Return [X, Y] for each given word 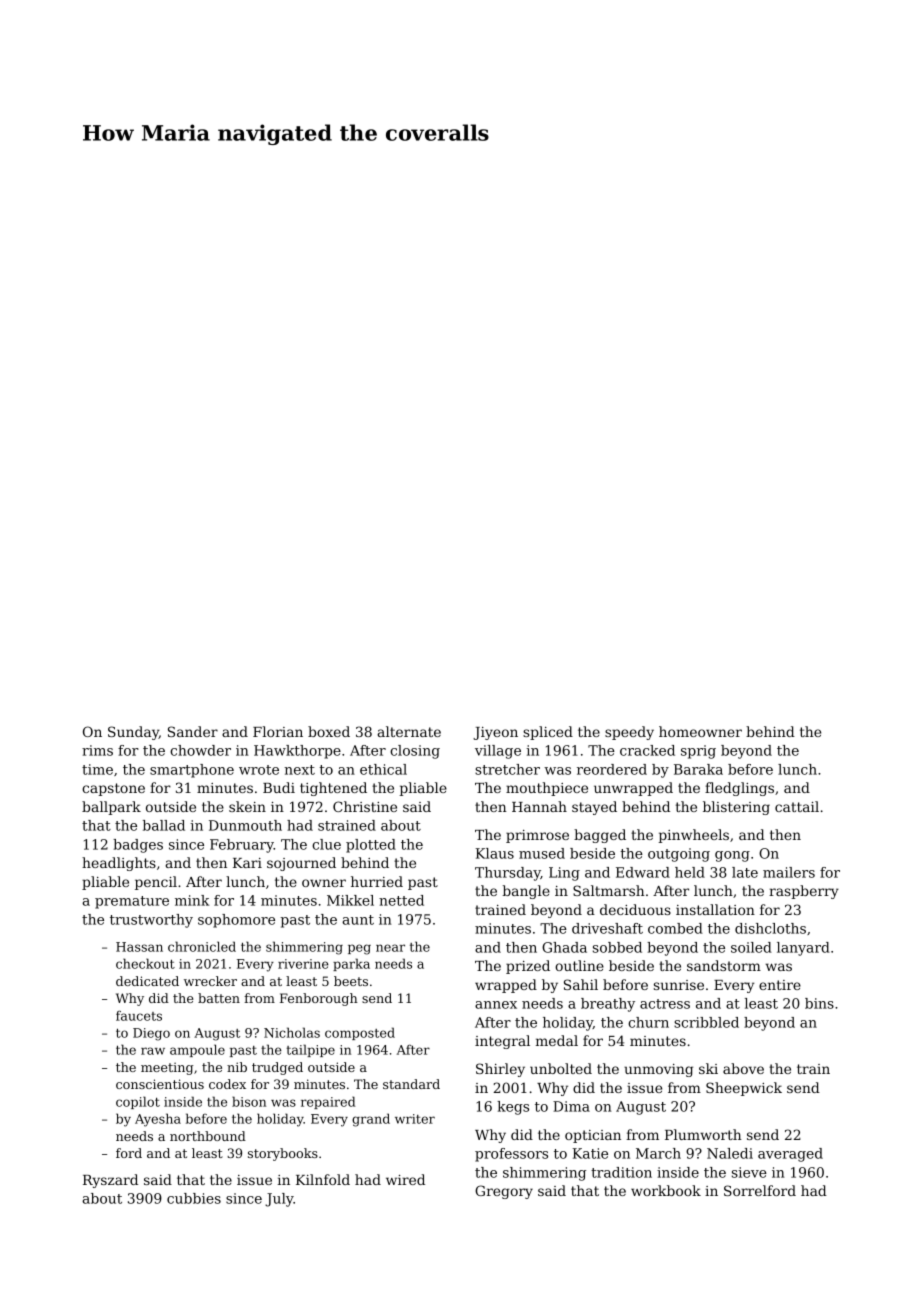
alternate [409, 731]
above [743, 1068]
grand [371, 1120]
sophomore [236, 921]
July [279, 1200]
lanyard [803, 949]
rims [97, 750]
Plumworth [703, 1134]
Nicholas [292, 1032]
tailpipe [310, 1050]
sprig [698, 752]
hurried [377, 881]
